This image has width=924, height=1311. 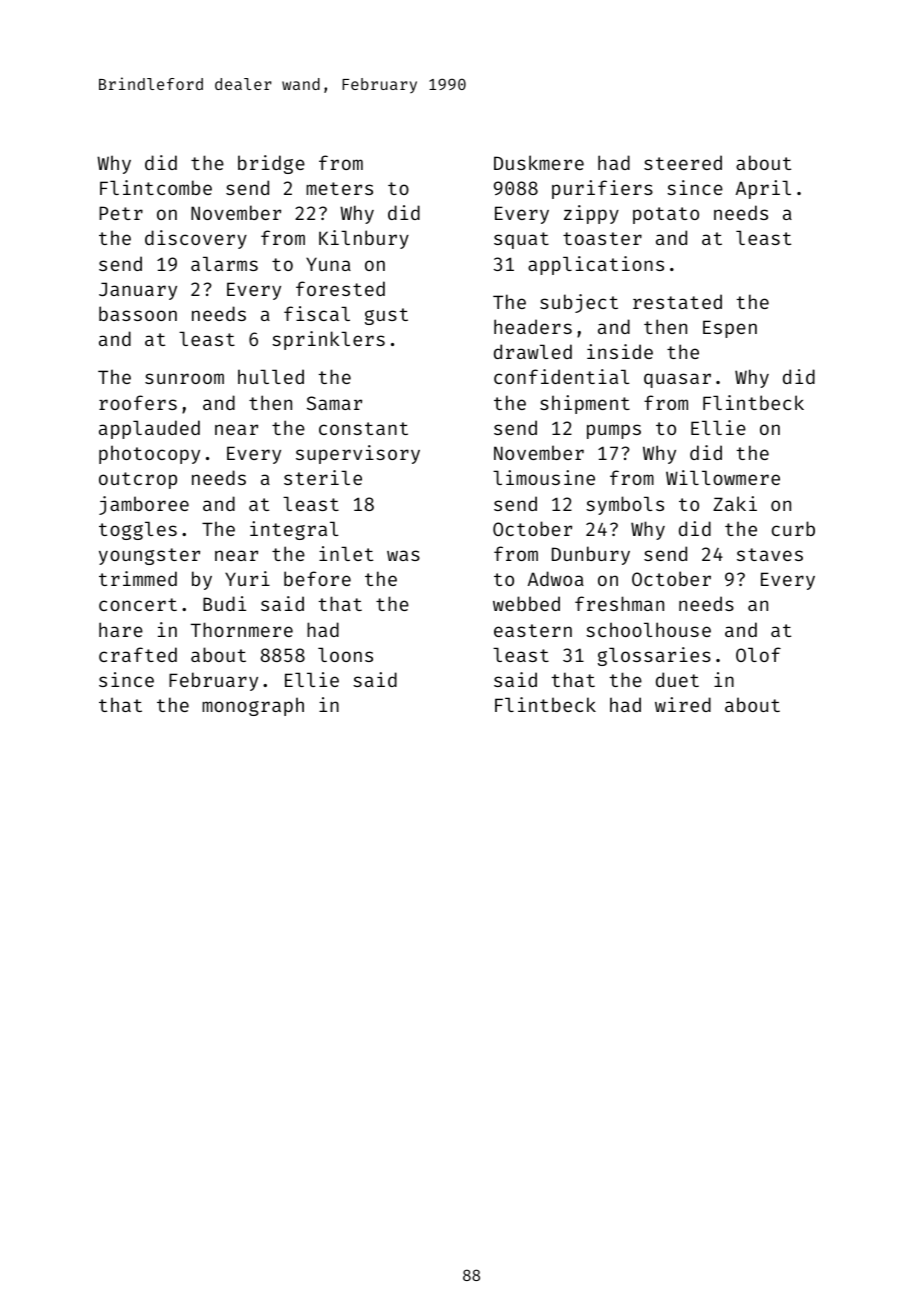 What do you see at coordinates (677, 380) in the image?
I see `quasar` at bounding box center [677, 380].
